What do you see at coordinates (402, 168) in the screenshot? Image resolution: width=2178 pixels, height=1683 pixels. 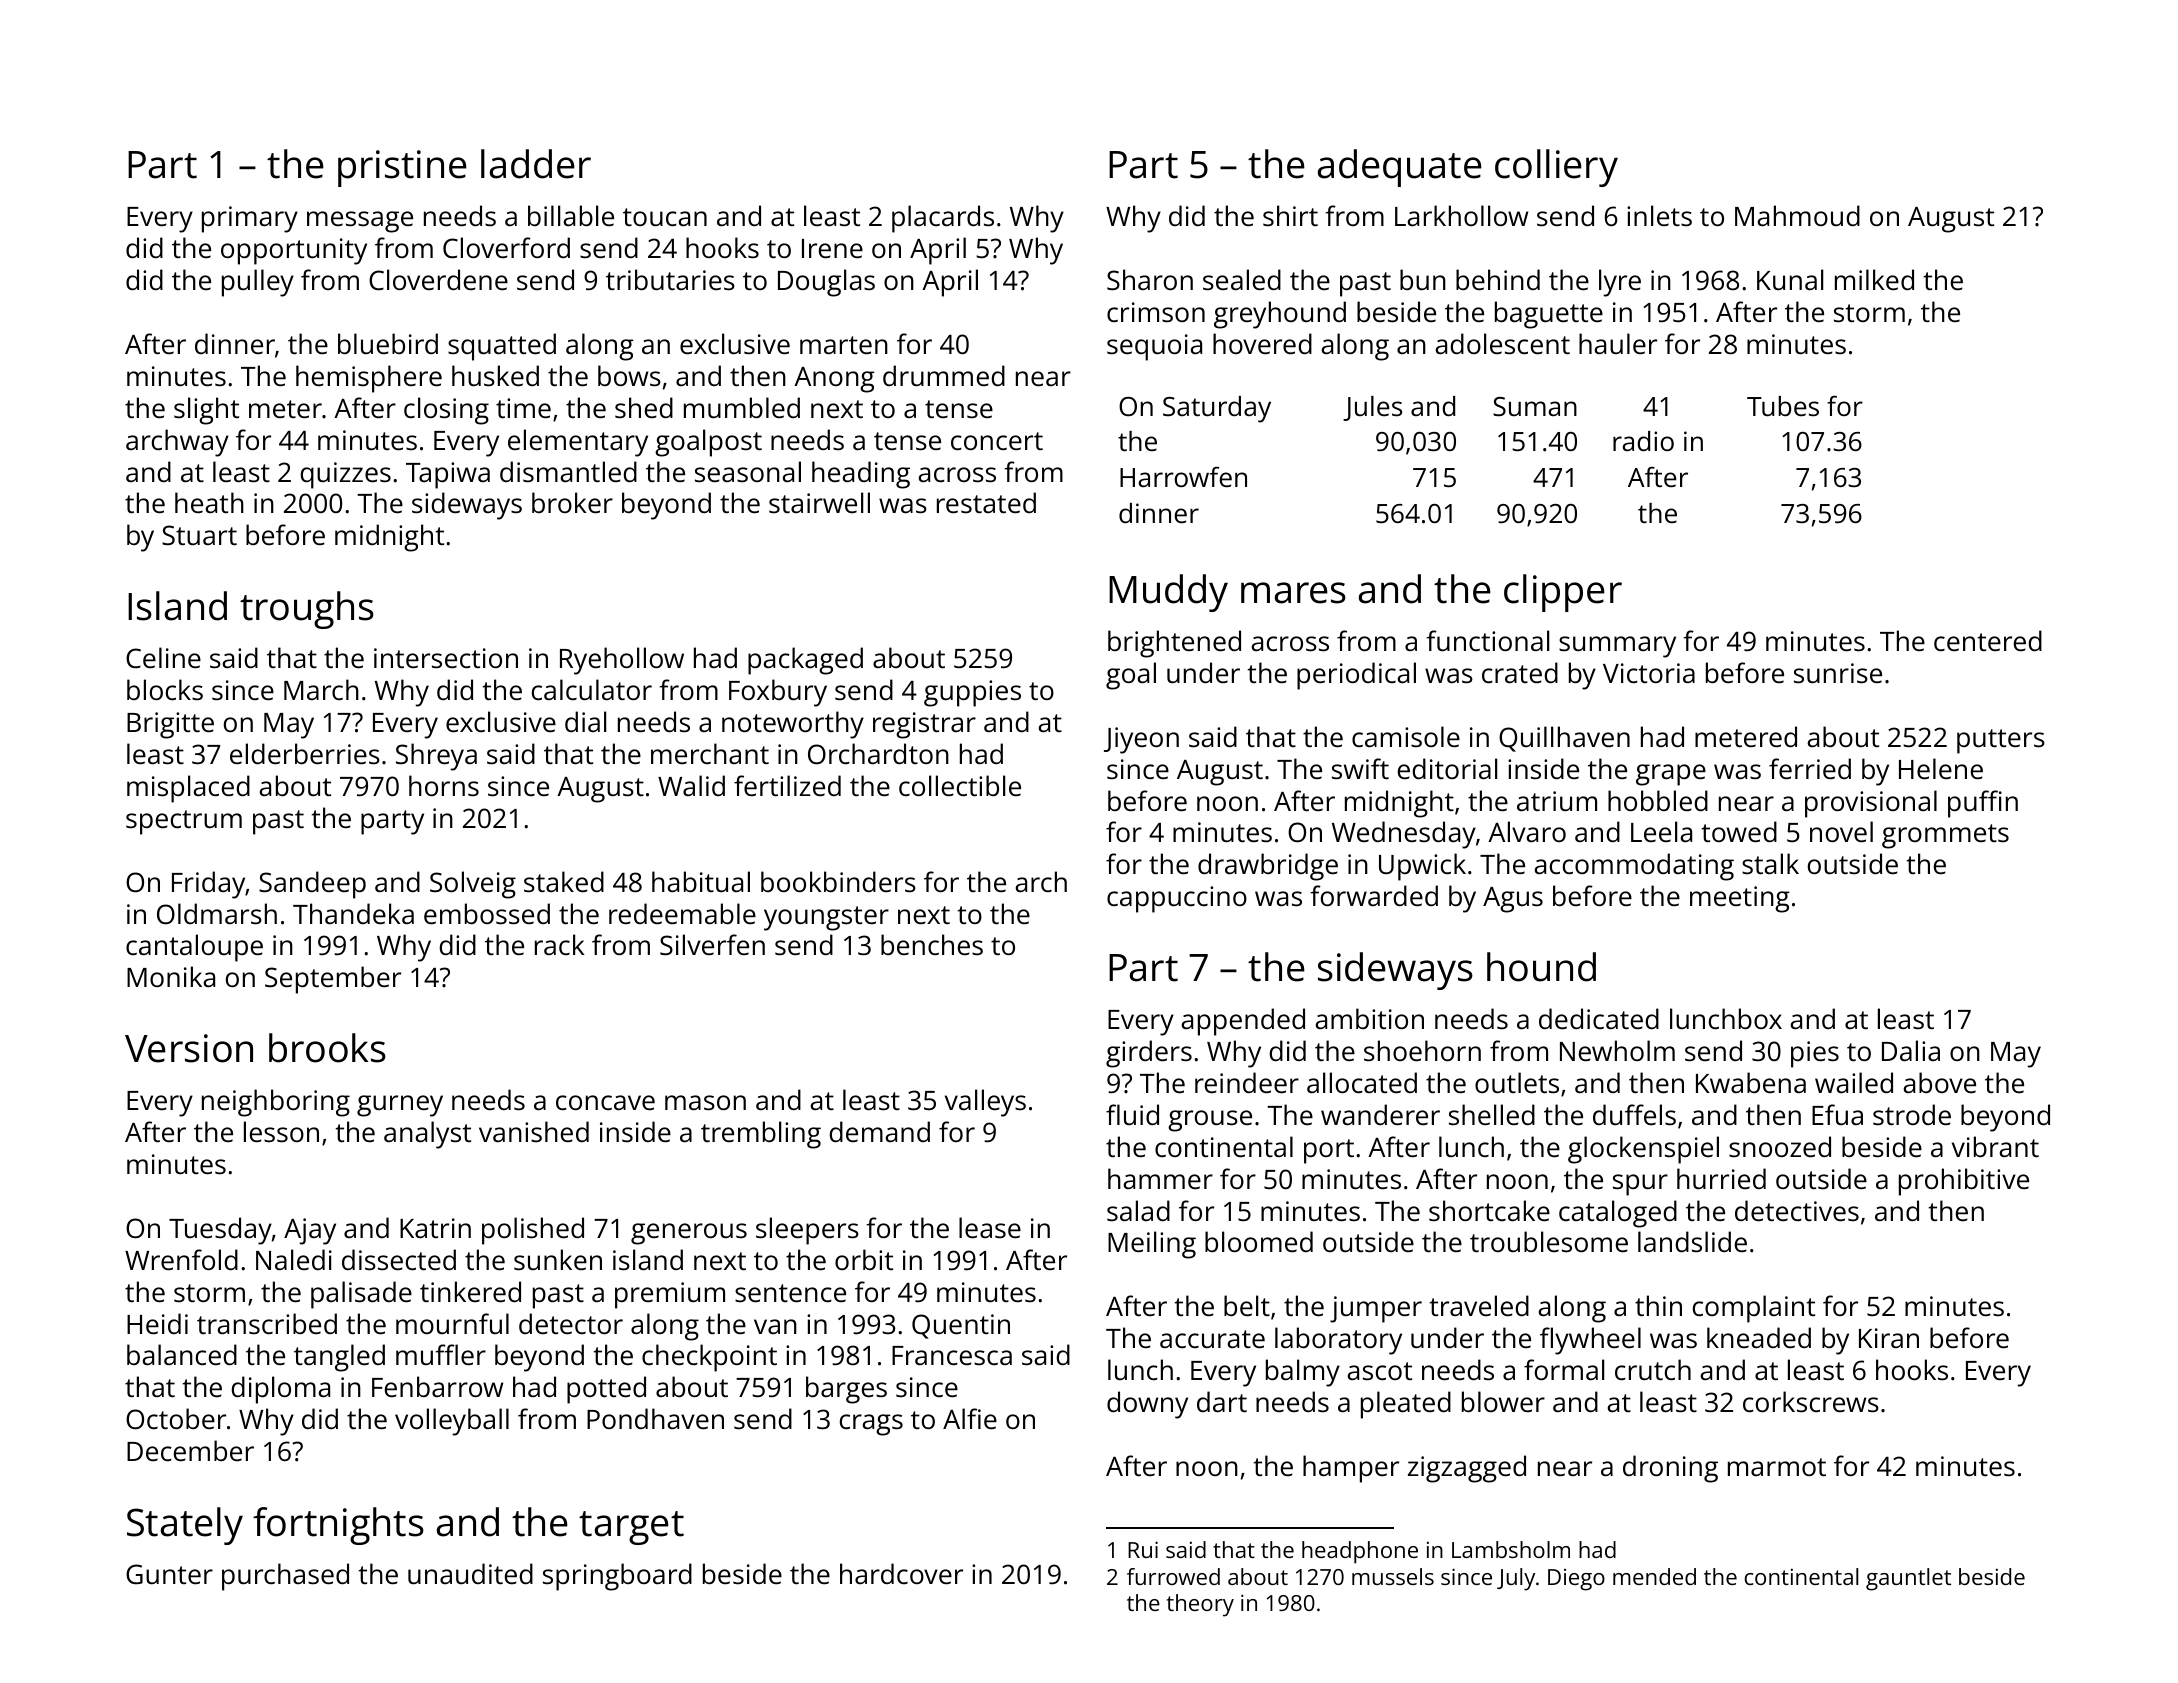 I see `pristine` at bounding box center [402, 168].
